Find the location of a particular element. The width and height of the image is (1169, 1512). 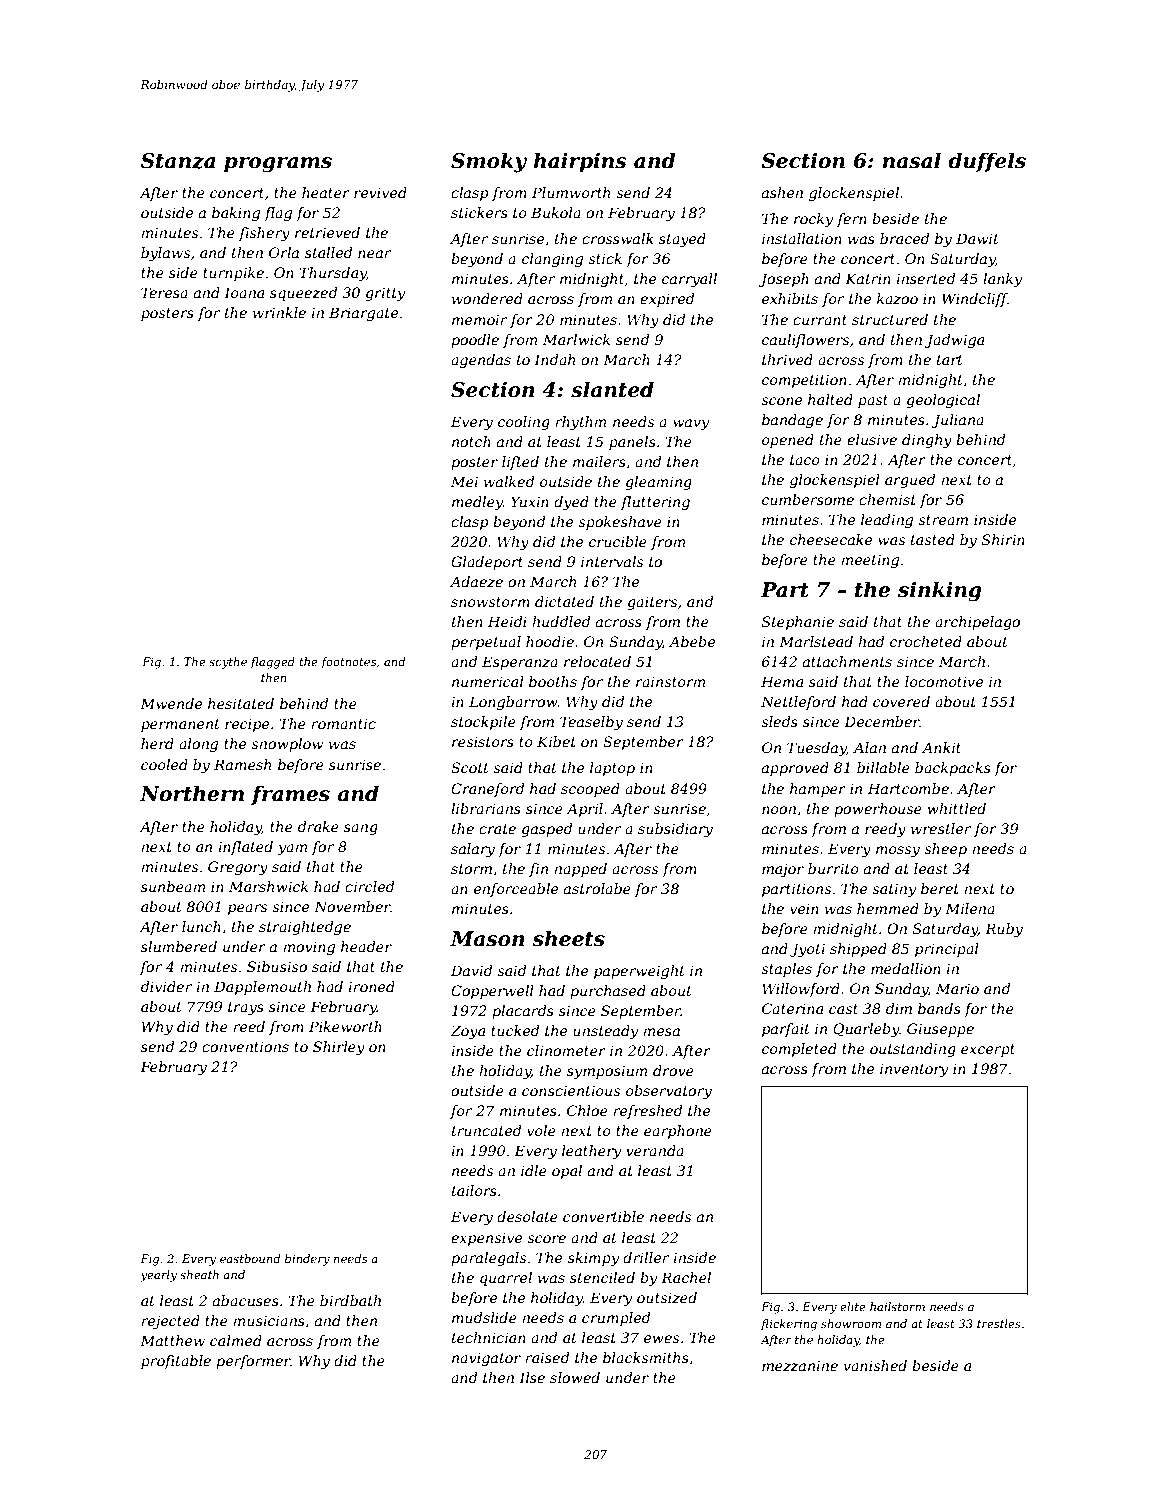

noon is located at coordinates (779, 810).
